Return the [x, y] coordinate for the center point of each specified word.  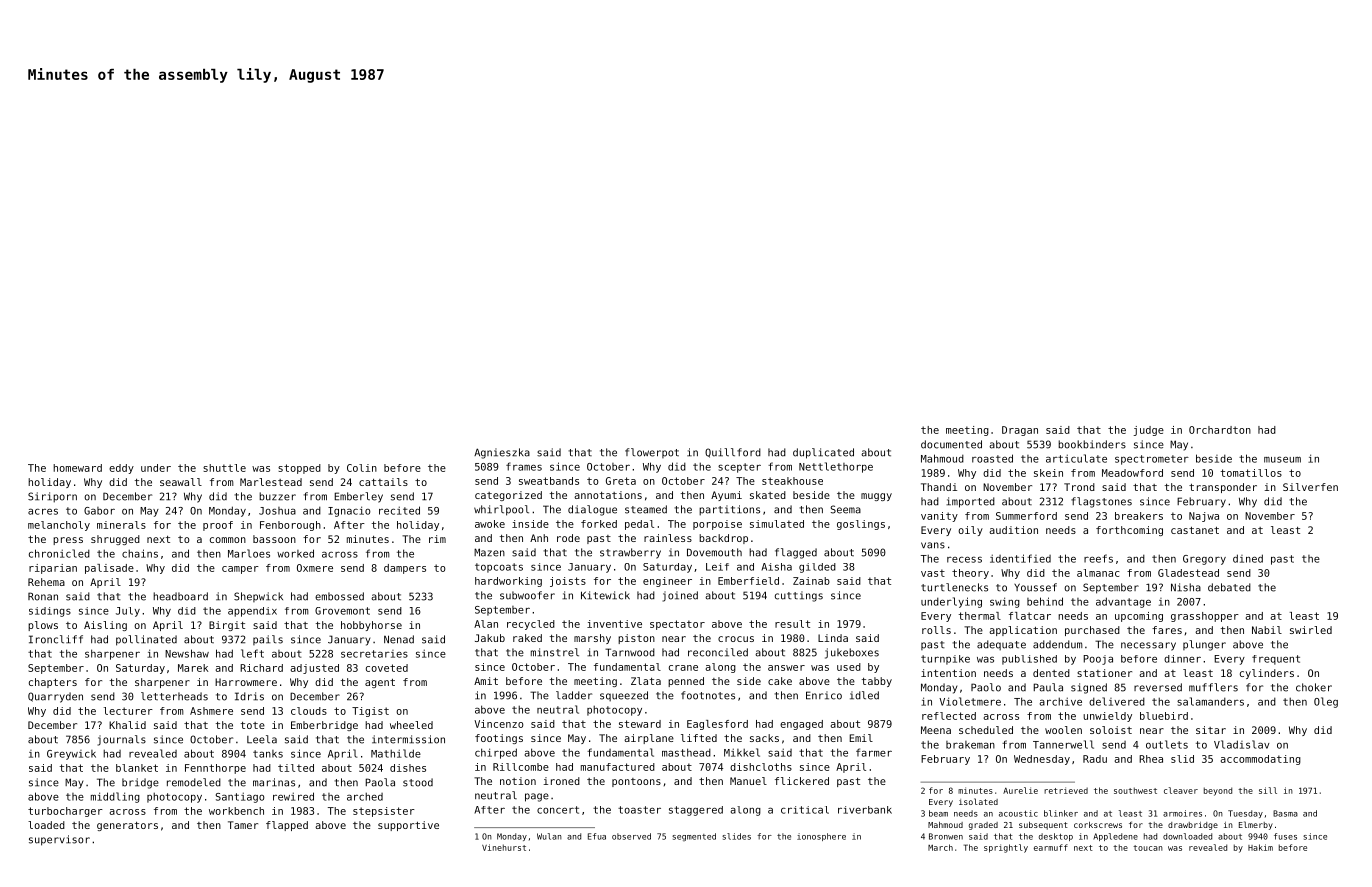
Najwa [1204, 517]
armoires [1182, 813]
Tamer [243, 825]
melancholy [59, 526]
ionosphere [821, 837]
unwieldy [1107, 717]
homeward [77, 468]
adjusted [315, 669]
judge [1149, 431]
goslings [861, 525]
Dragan [1020, 431]
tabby [877, 682]
